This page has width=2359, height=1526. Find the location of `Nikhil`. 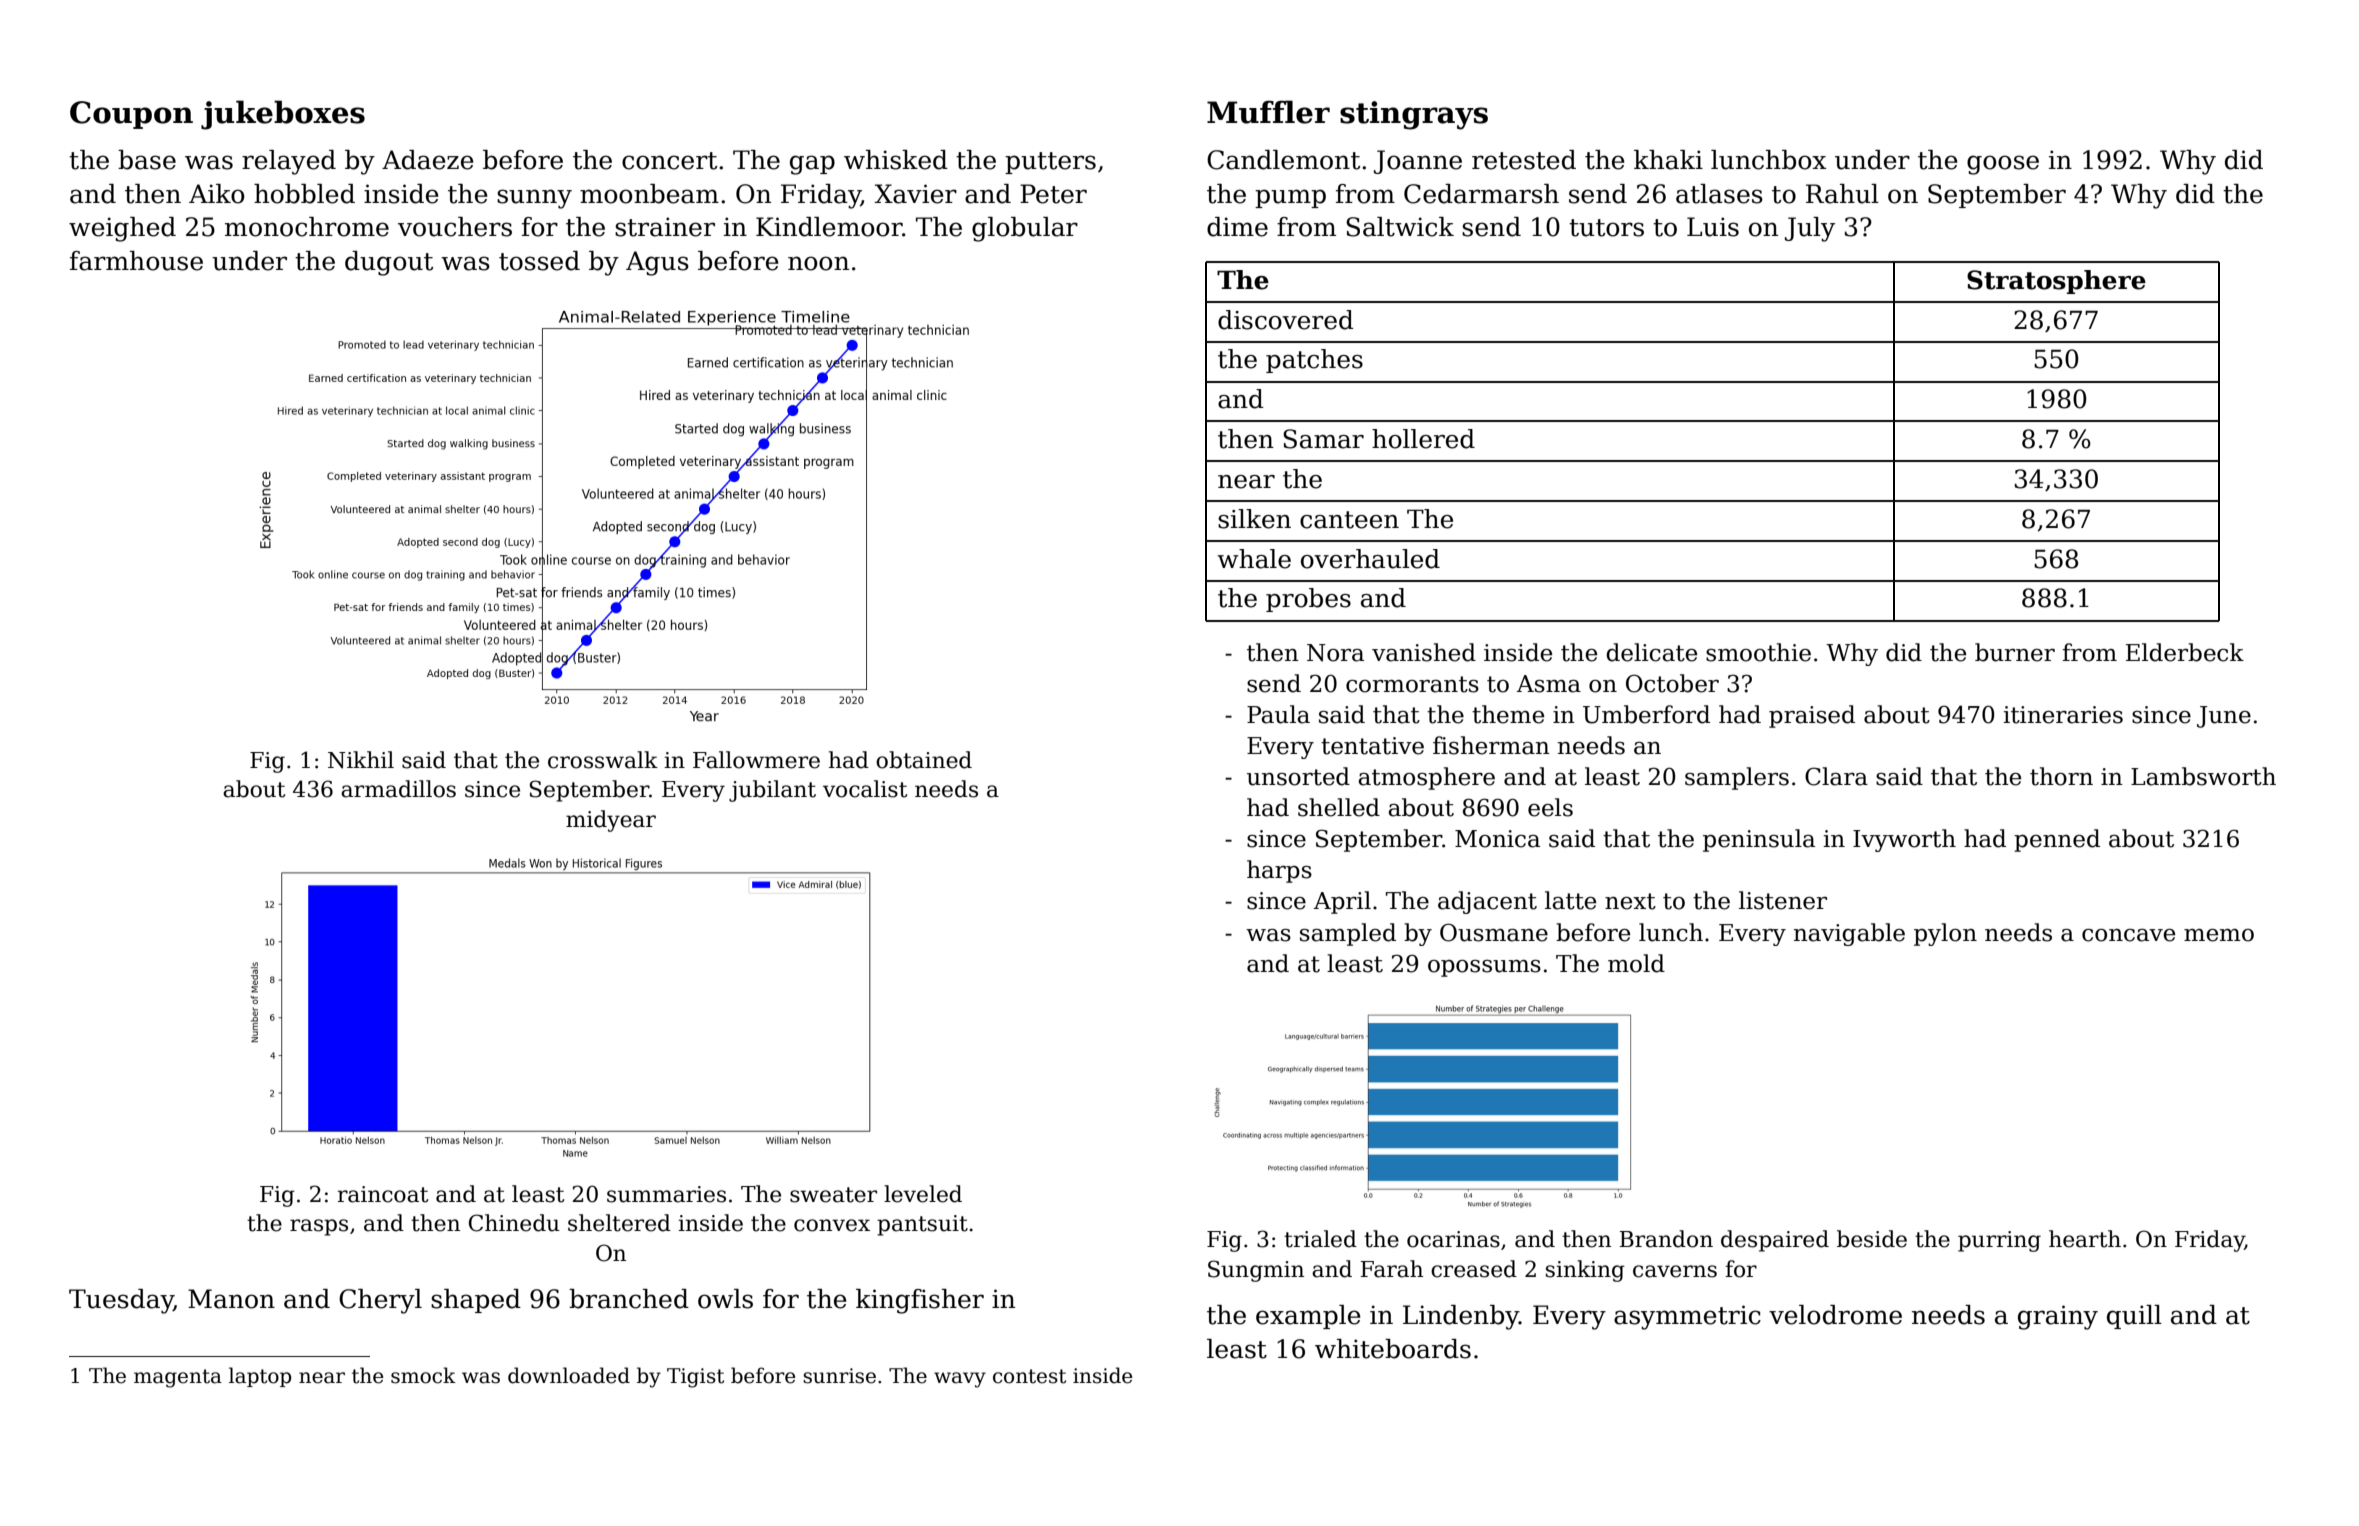

Nikhil is located at coordinates (361, 760).
